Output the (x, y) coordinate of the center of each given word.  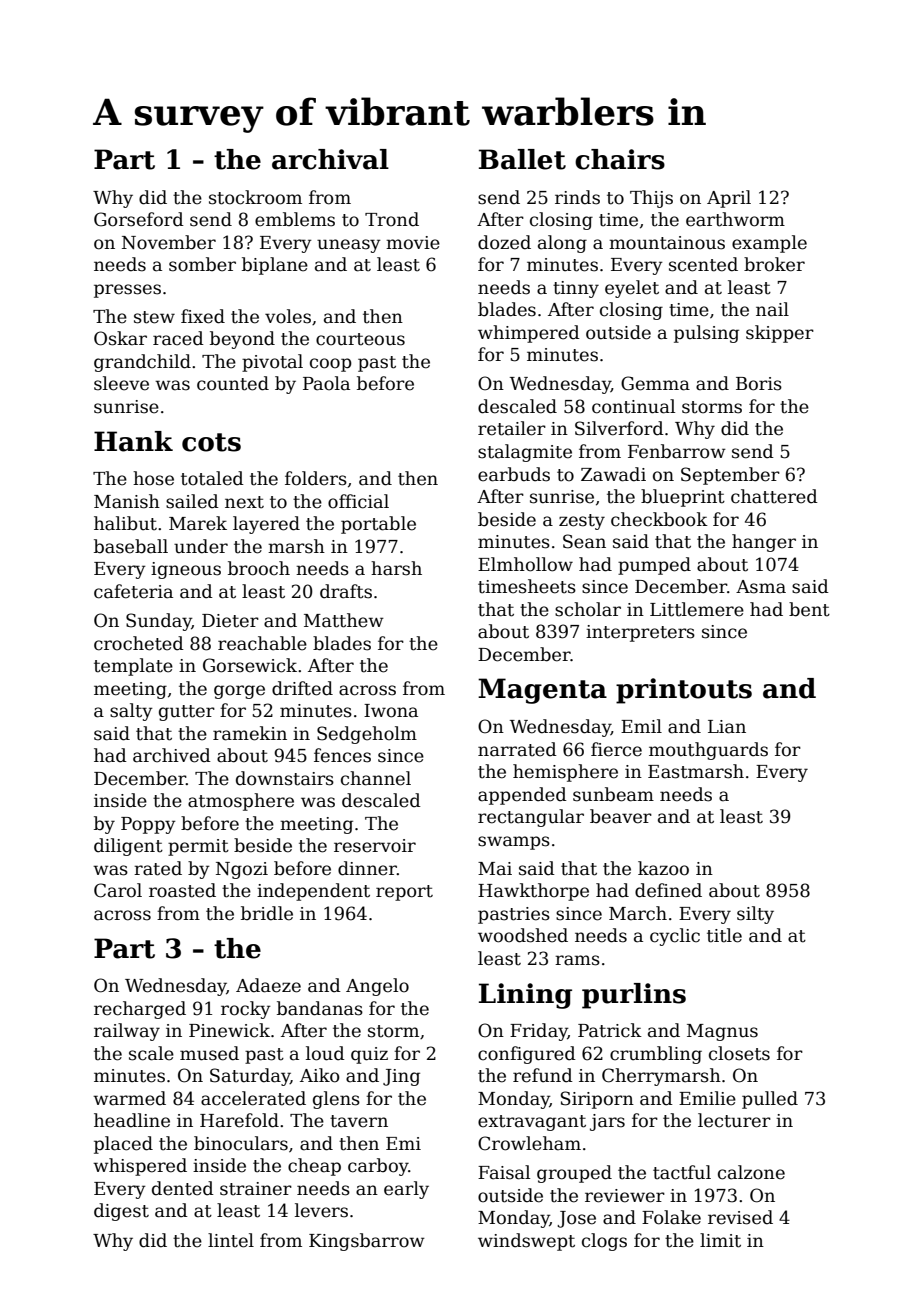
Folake (671, 1217)
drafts (346, 591)
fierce (616, 749)
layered (266, 525)
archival (330, 159)
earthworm (735, 219)
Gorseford (139, 219)
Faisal (504, 1172)
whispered (140, 1167)
